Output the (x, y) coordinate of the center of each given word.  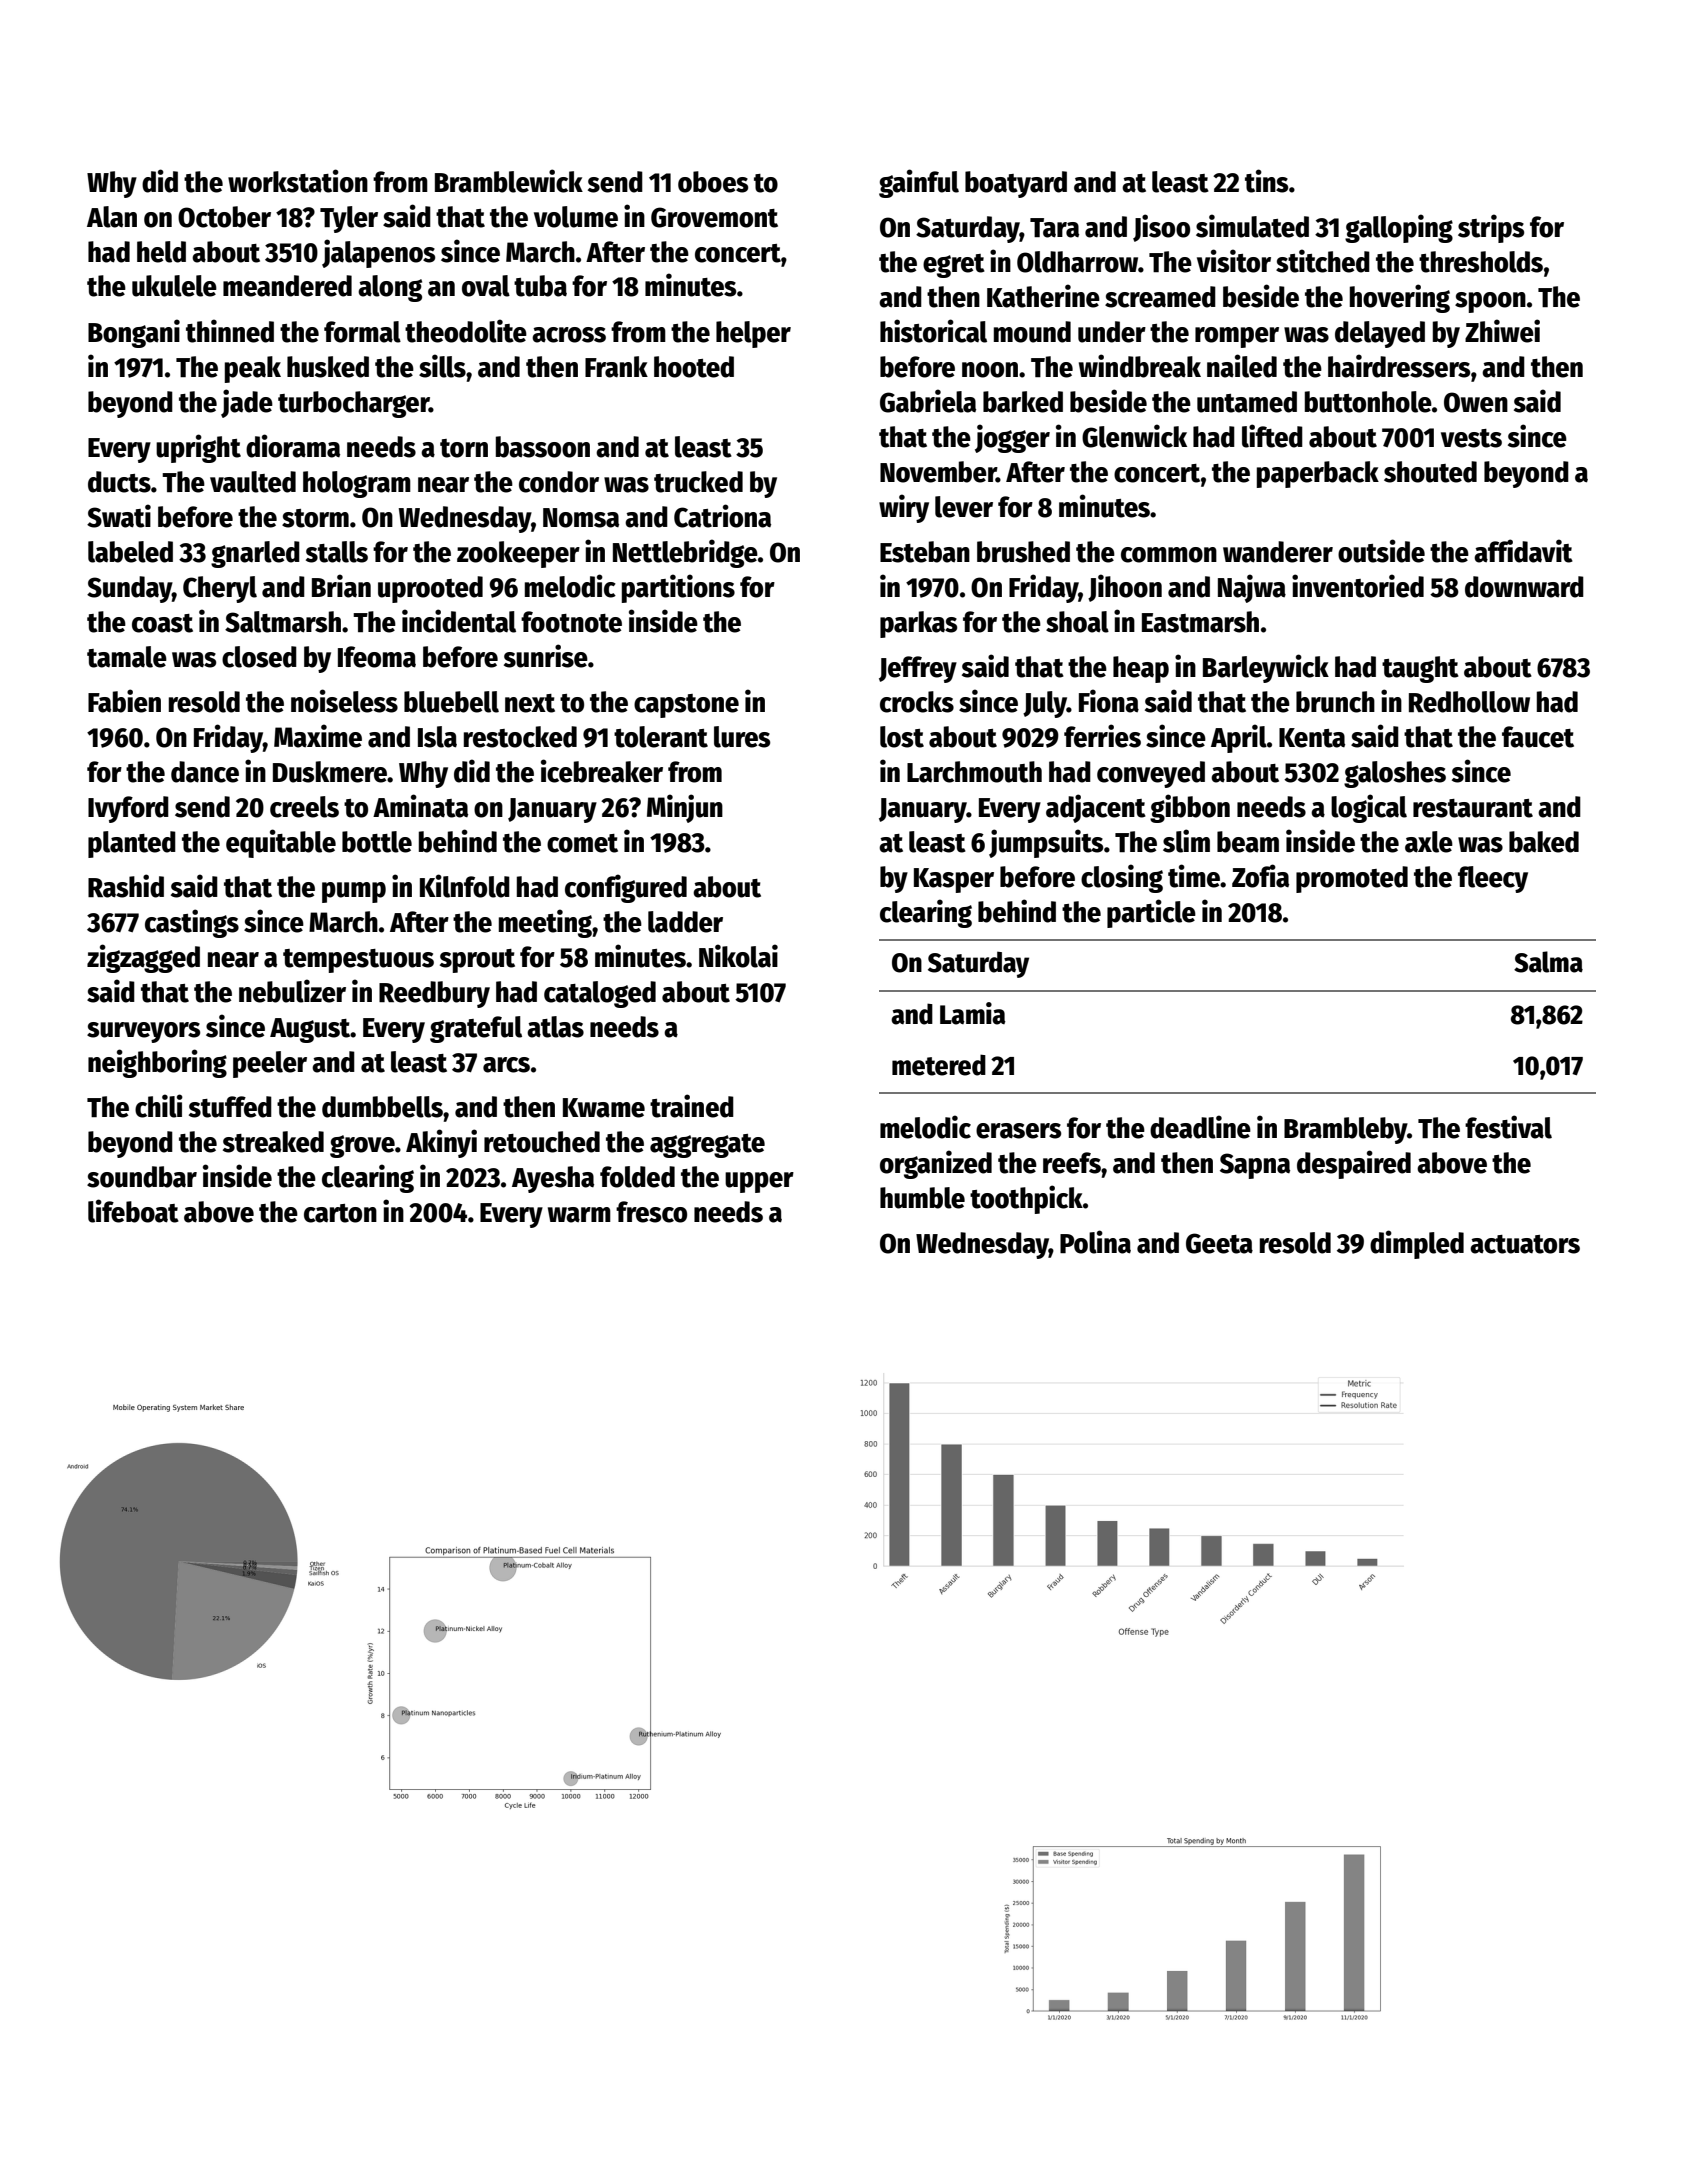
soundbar (142, 1177)
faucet (1538, 737)
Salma (1548, 962)
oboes (713, 182)
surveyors (143, 1032)
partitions (678, 588)
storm (315, 518)
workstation (298, 181)
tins (1266, 181)
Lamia (973, 1013)
